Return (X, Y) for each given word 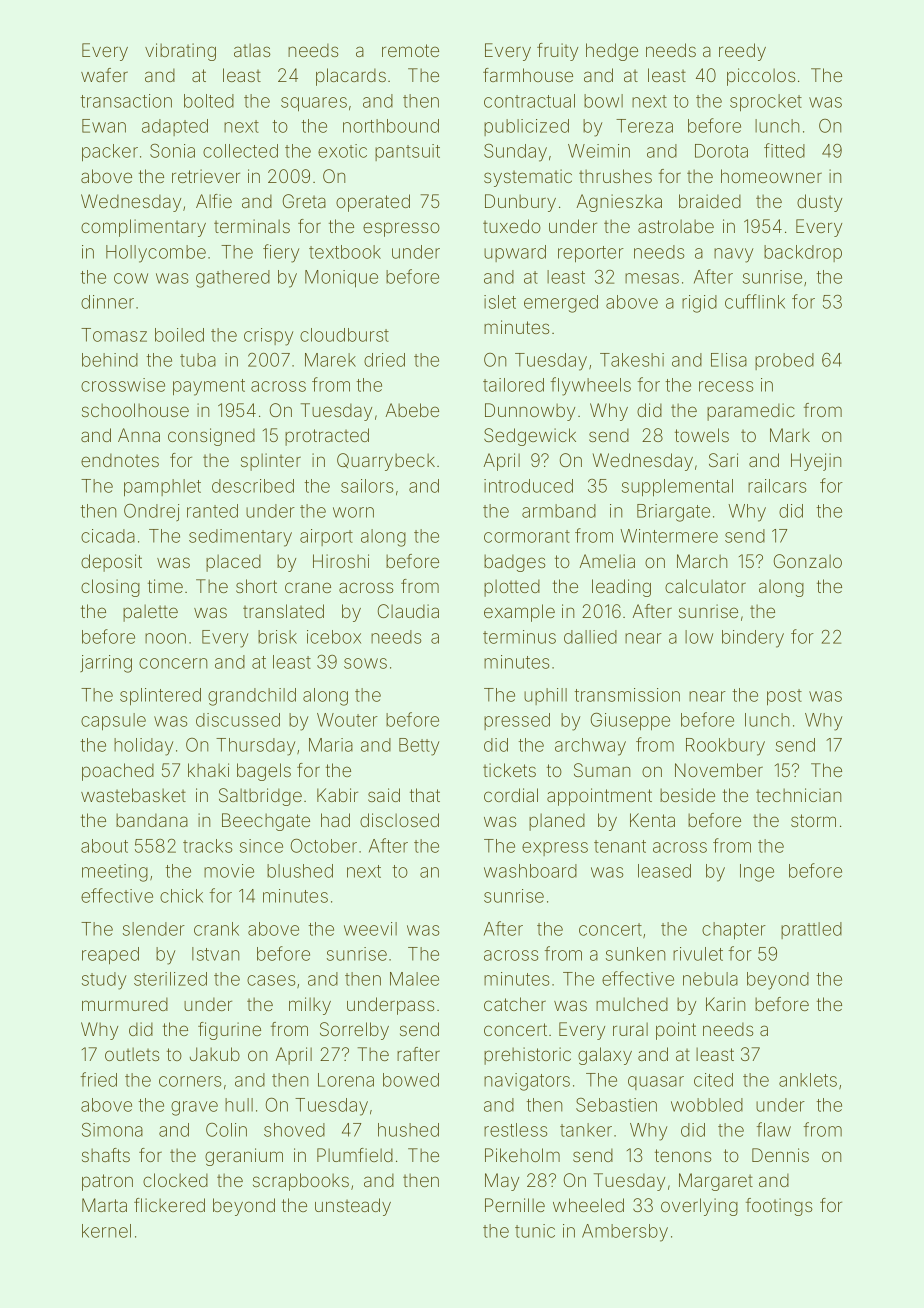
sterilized (170, 979)
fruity (557, 52)
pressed (517, 721)
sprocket (766, 103)
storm (813, 820)
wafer (104, 75)
